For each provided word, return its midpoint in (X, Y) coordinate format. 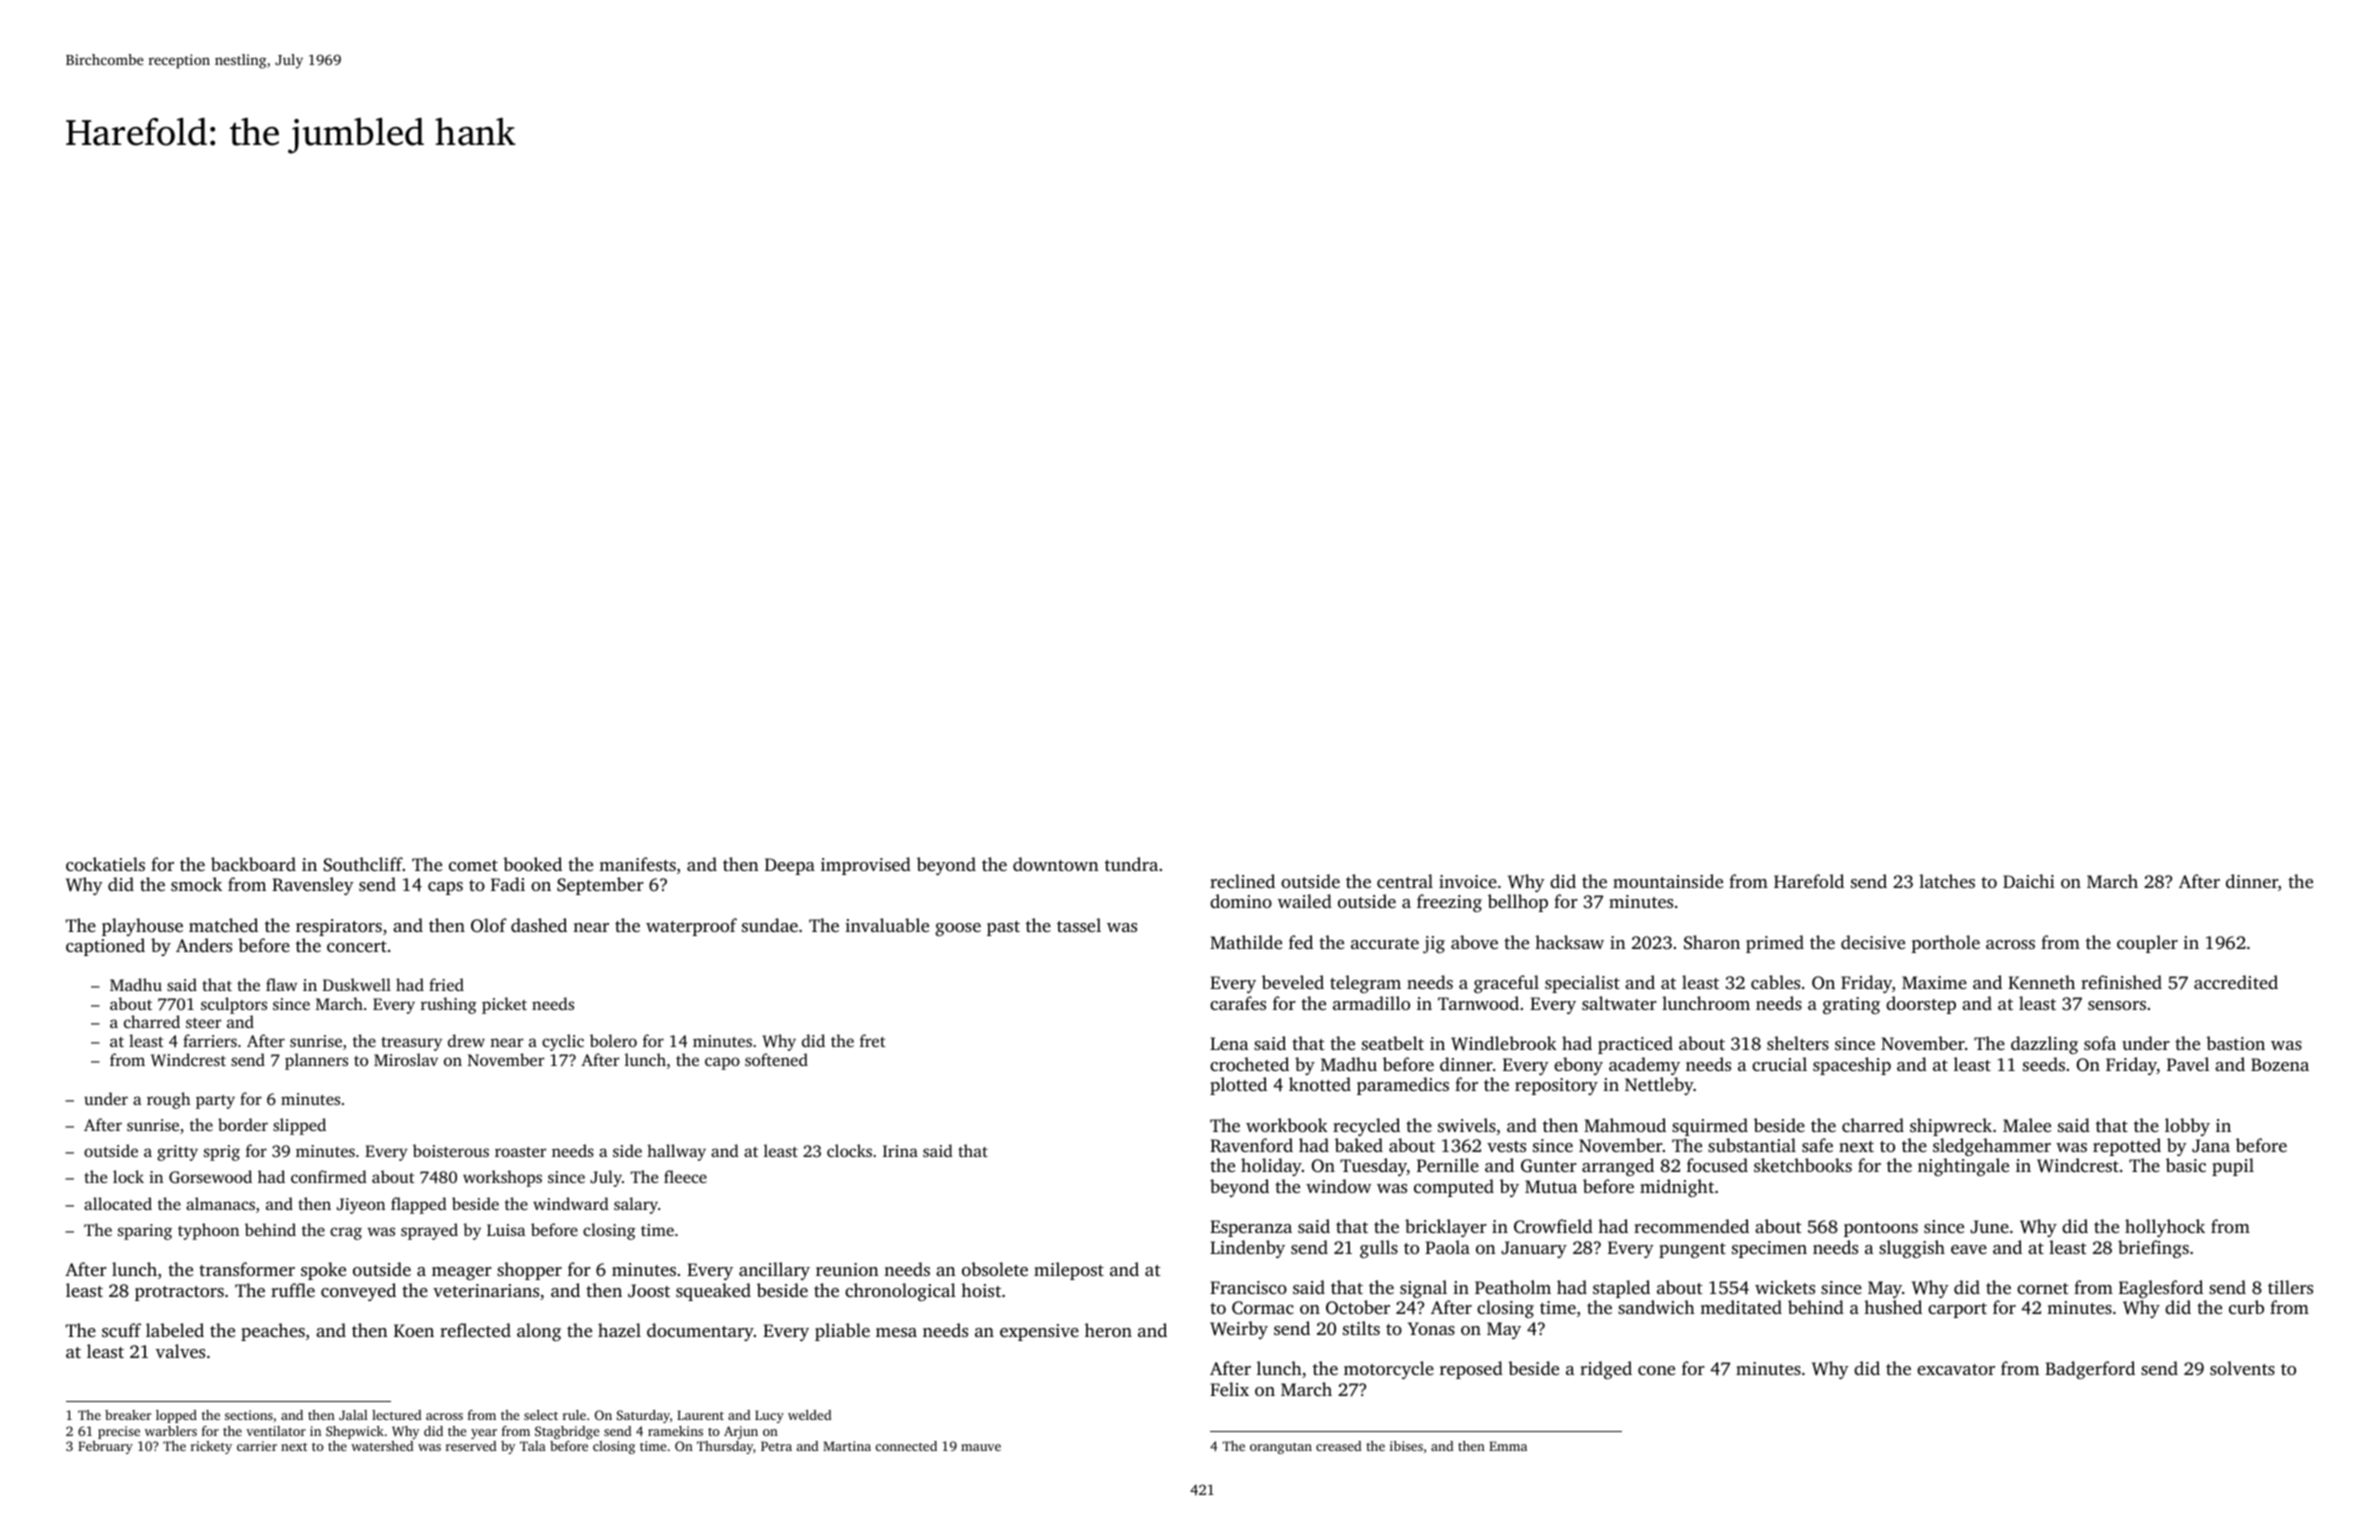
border (243, 1124)
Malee (2027, 1125)
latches (1947, 881)
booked (532, 864)
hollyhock (2165, 1228)
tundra (1131, 864)
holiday (1271, 1167)
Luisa (506, 1230)
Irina (900, 1151)
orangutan (1281, 1448)
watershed (382, 1446)
